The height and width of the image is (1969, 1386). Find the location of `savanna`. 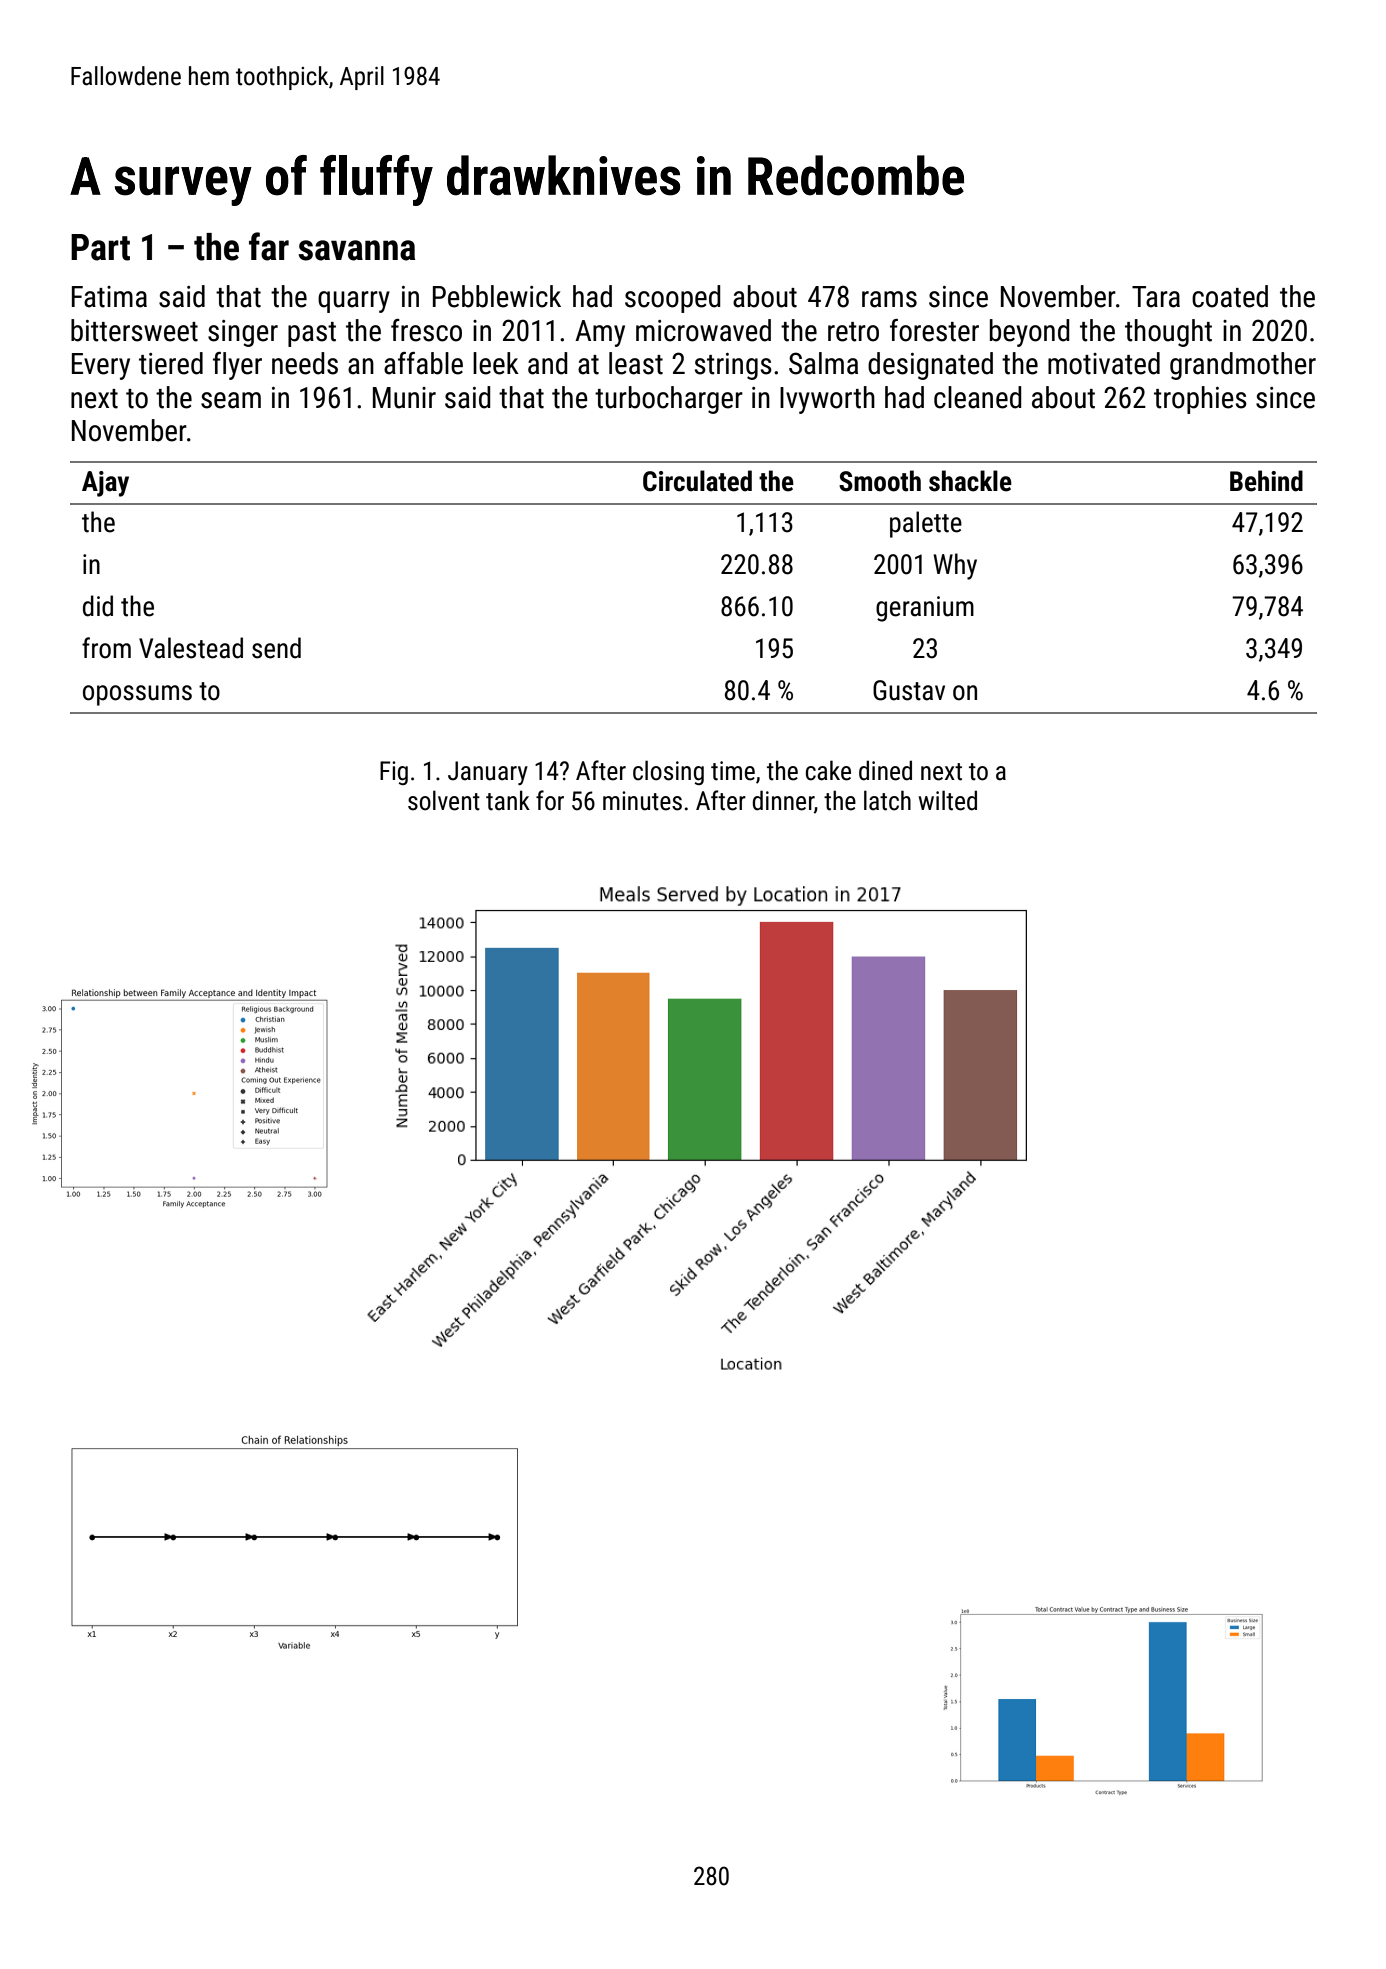

savanna is located at coordinates (357, 250).
